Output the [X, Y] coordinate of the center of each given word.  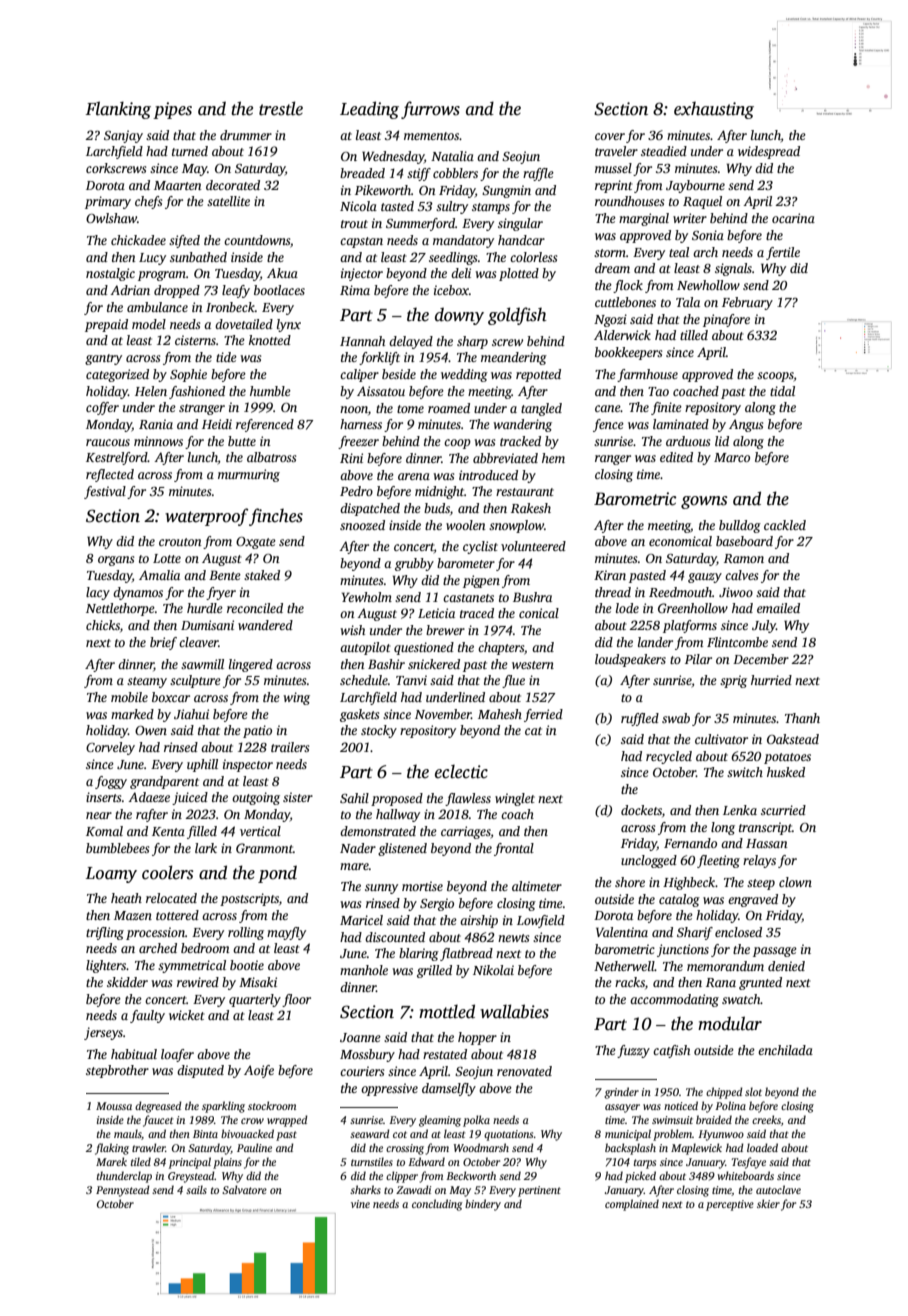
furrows [430, 110]
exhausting [714, 110]
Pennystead [123, 1191]
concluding [437, 1205]
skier [768, 1203]
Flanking [118, 110]
